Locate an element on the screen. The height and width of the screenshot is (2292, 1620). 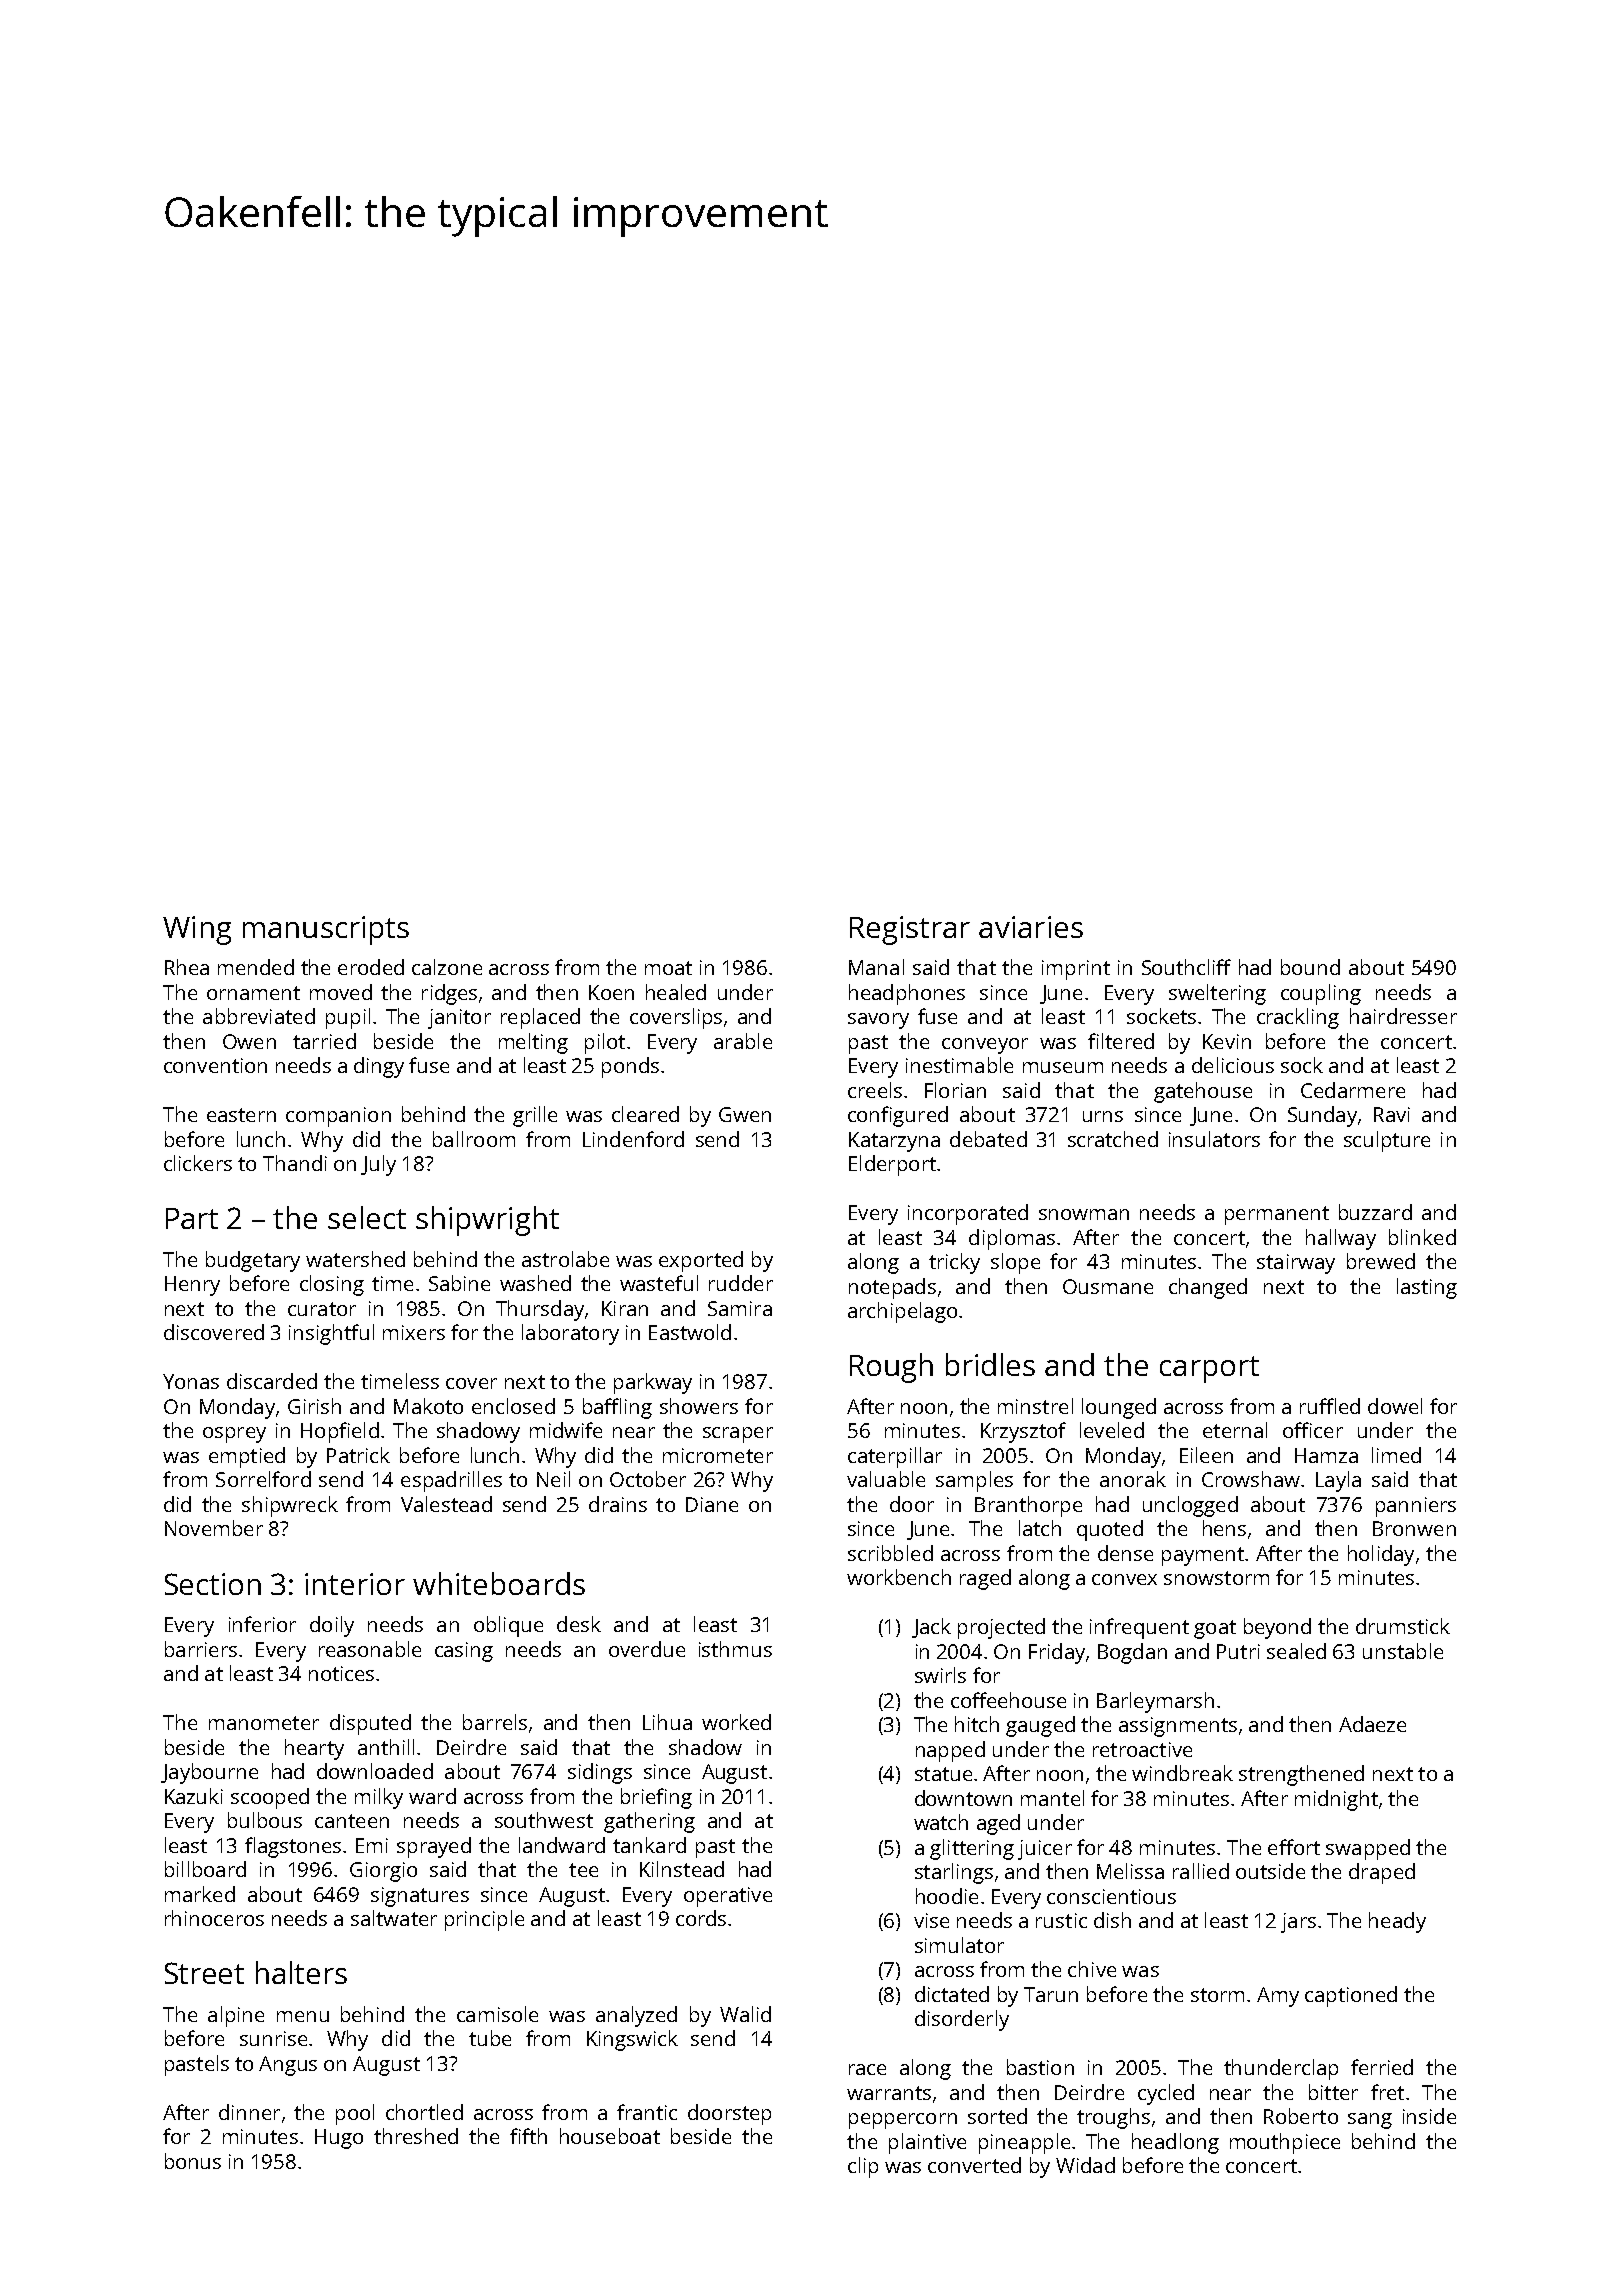
bonus is located at coordinates (193, 2161).
